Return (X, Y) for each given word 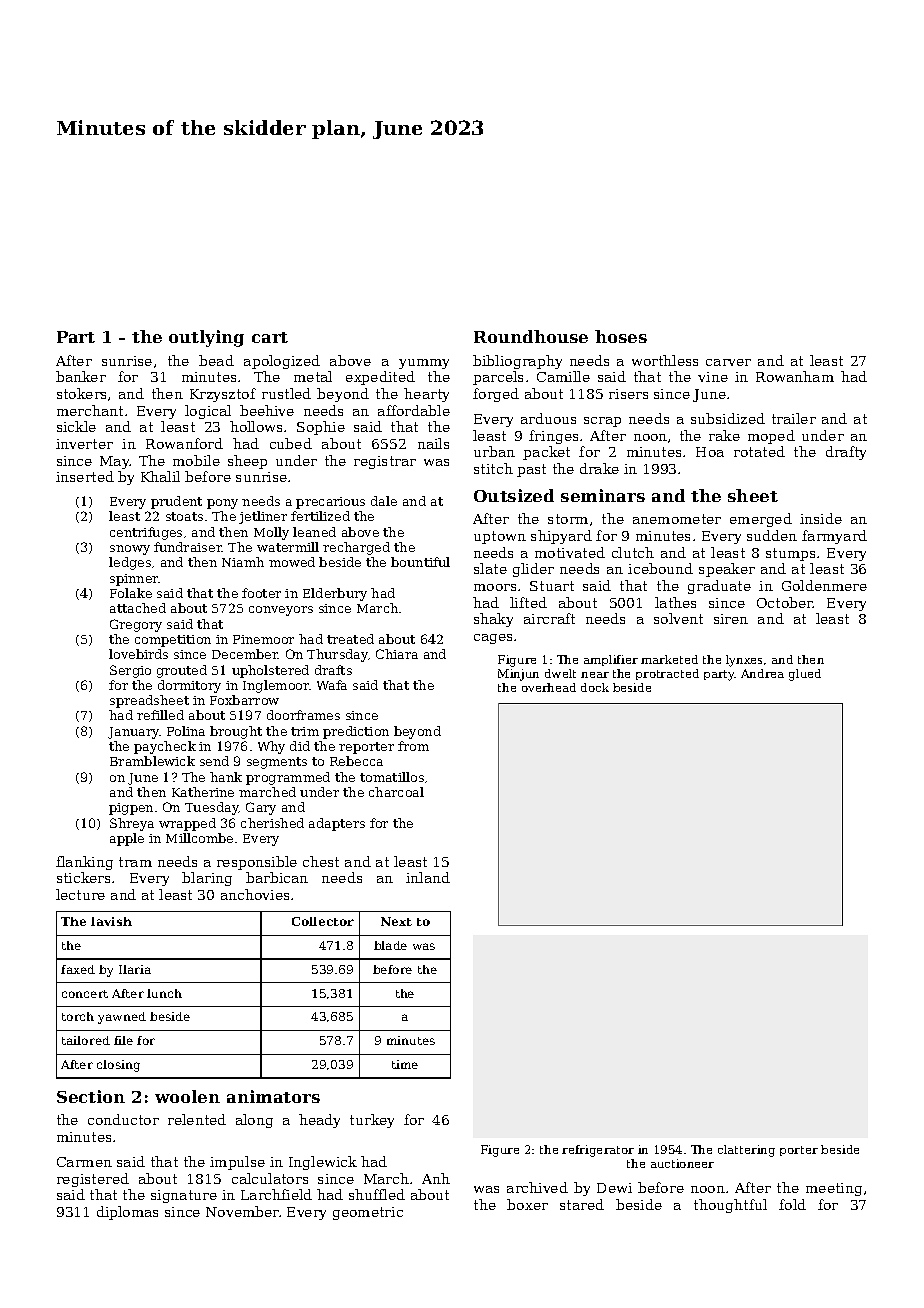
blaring (207, 879)
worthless (665, 360)
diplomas (127, 1213)
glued (805, 675)
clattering (746, 1151)
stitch (493, 468)
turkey (372, 1121)
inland (428, 877)
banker (81, 376)
